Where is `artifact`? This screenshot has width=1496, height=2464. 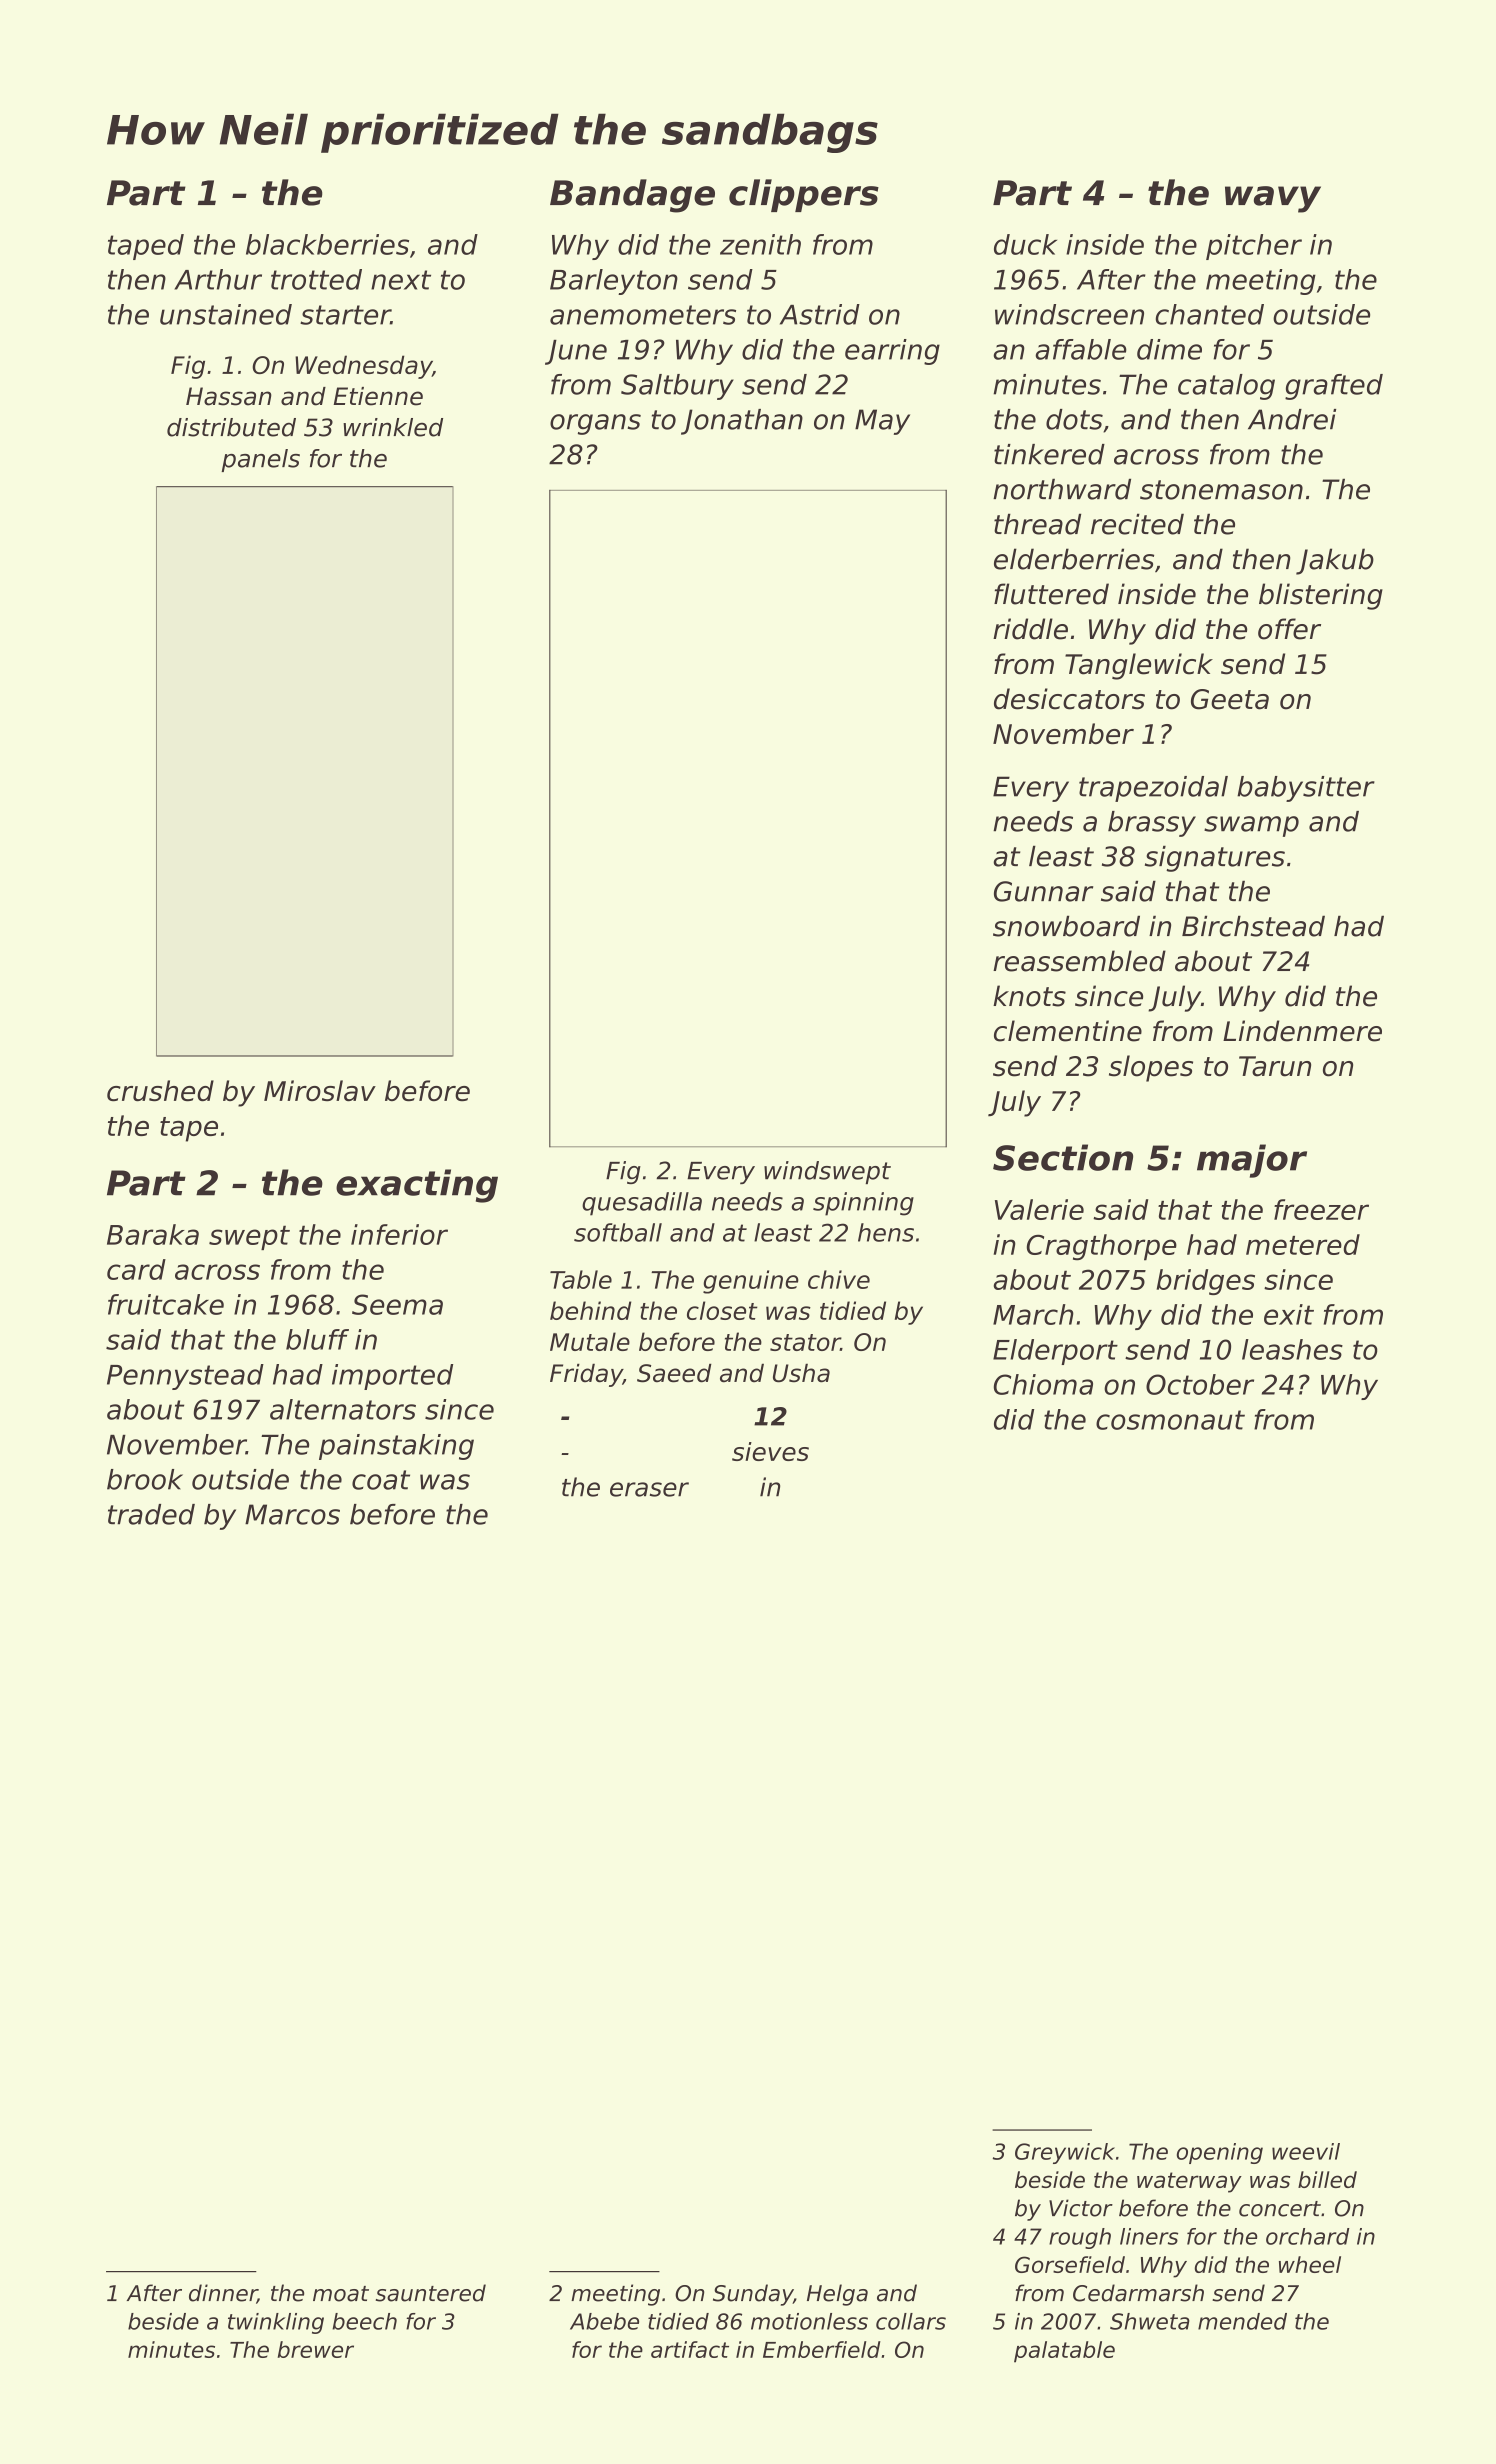 artifact is located at coordinates (690, 2349).
